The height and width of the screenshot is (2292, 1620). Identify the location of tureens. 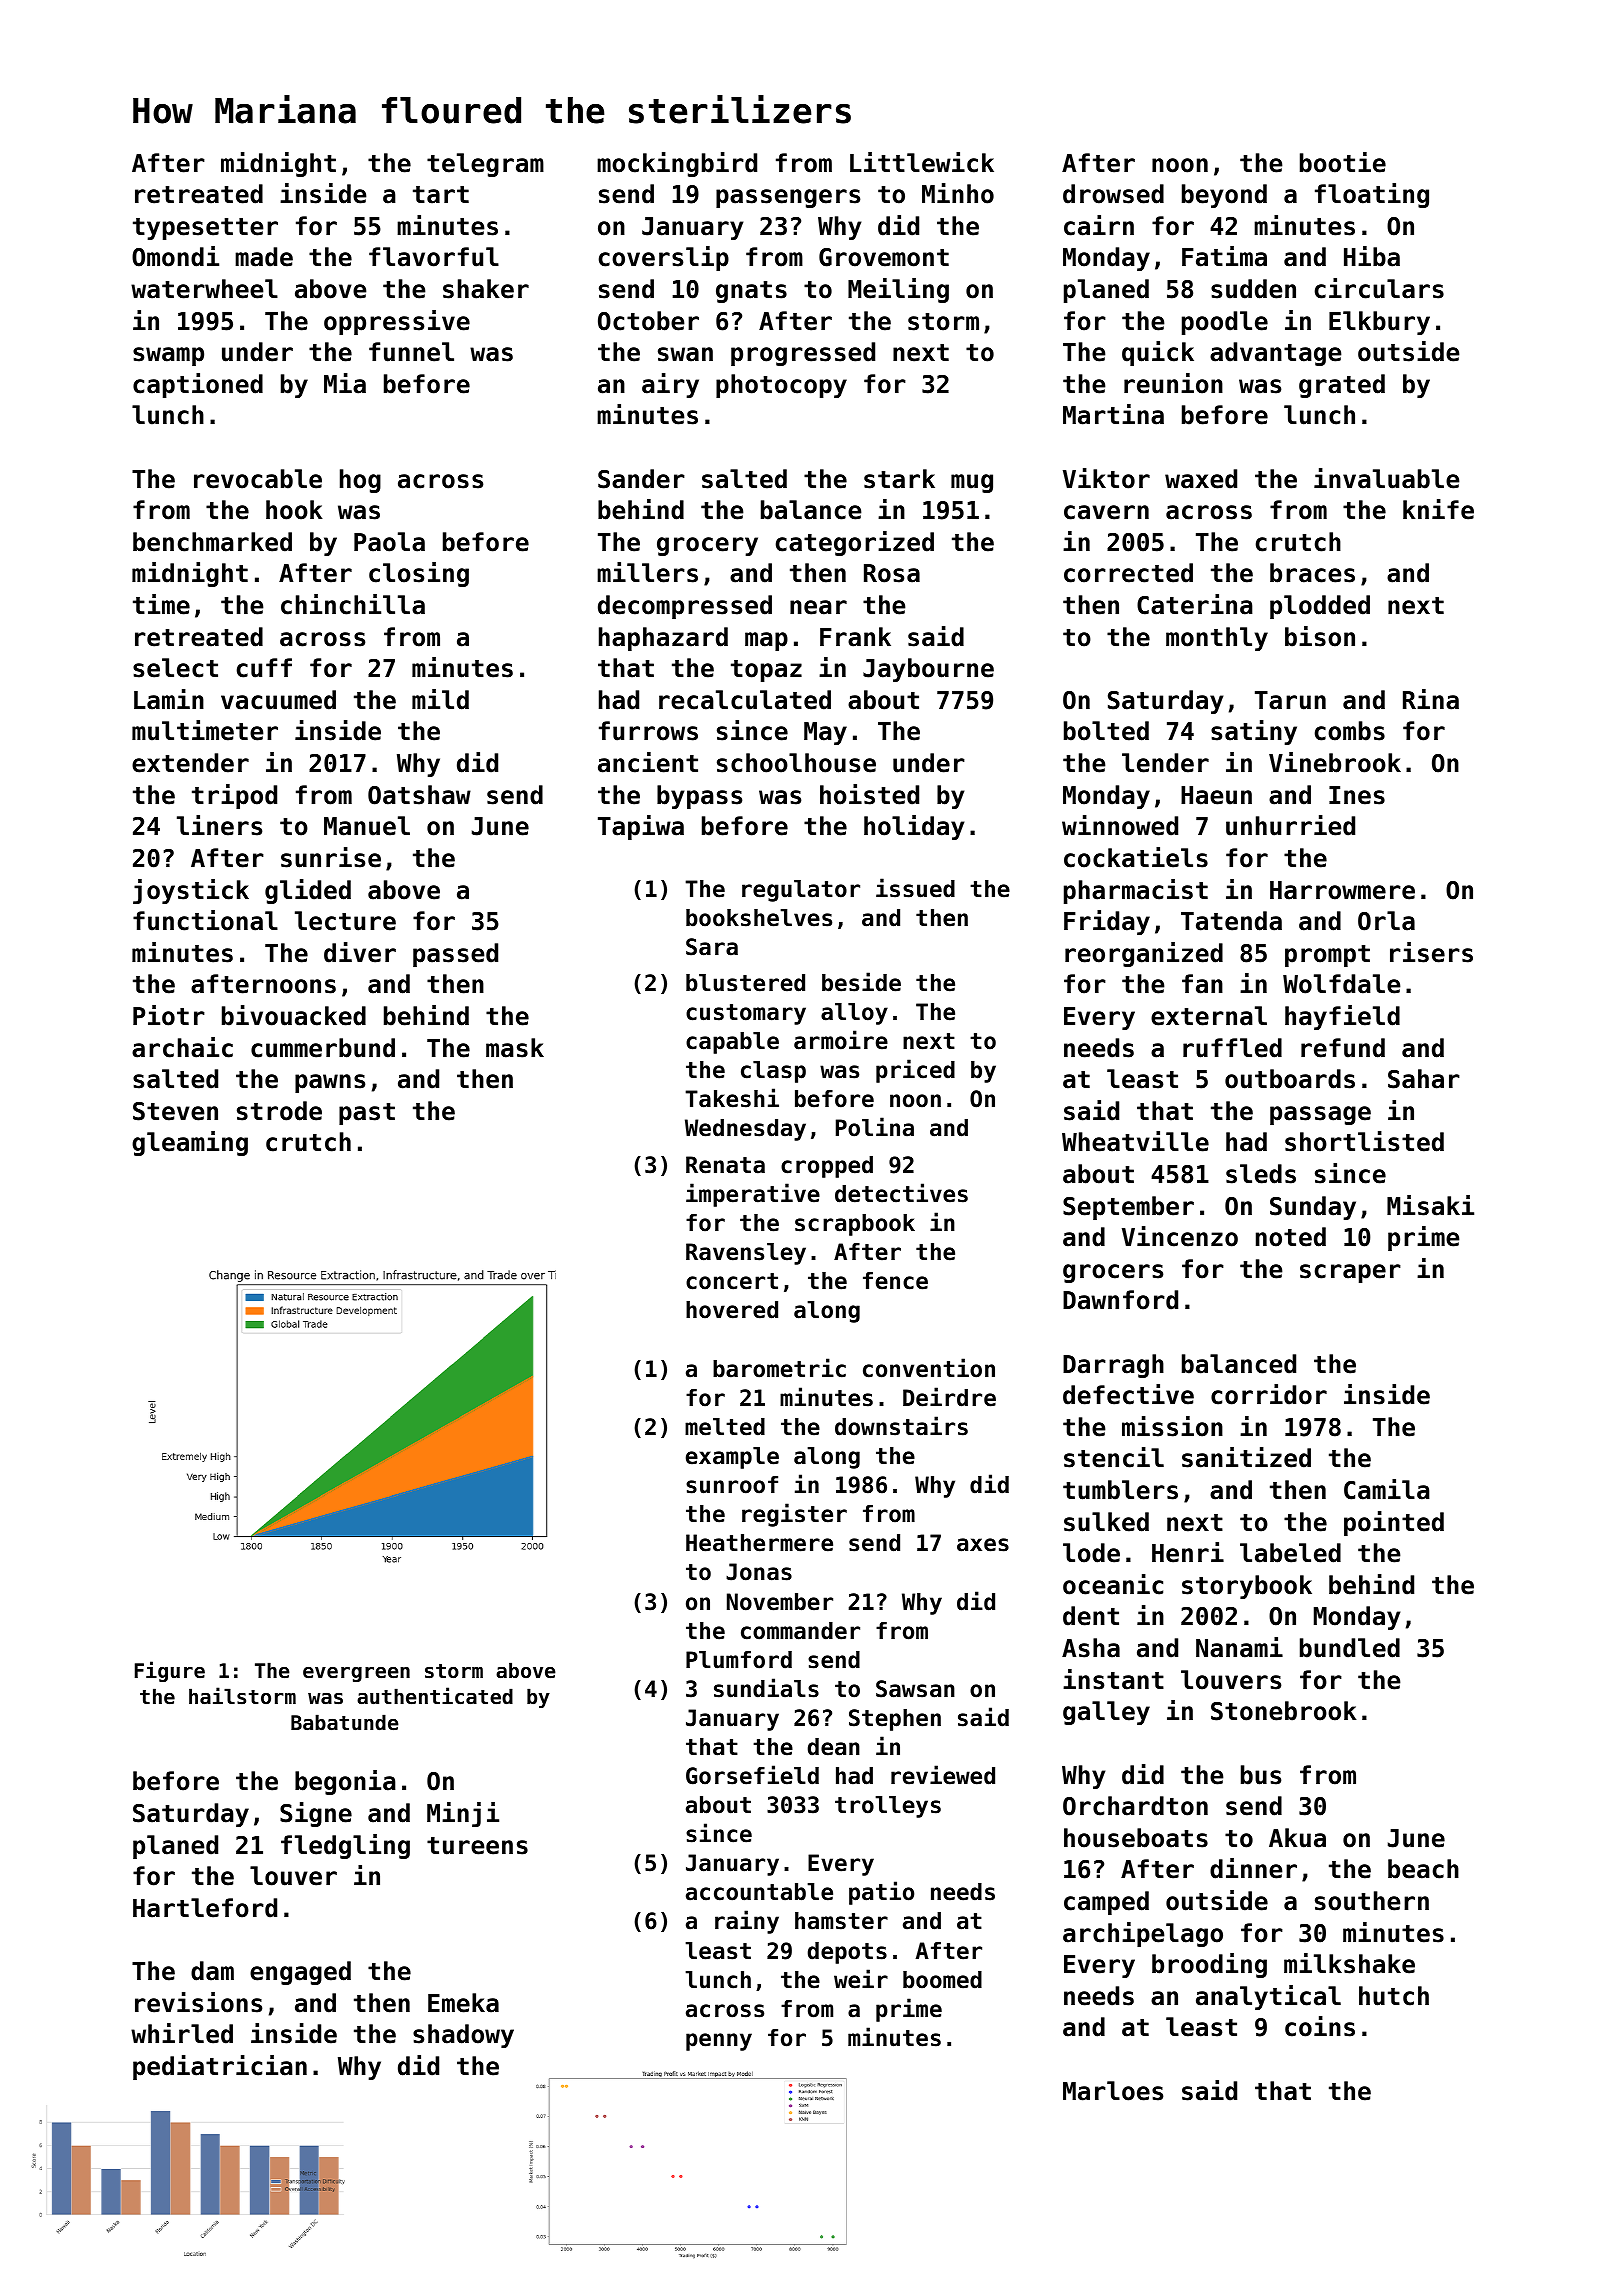
(477, 1846).
